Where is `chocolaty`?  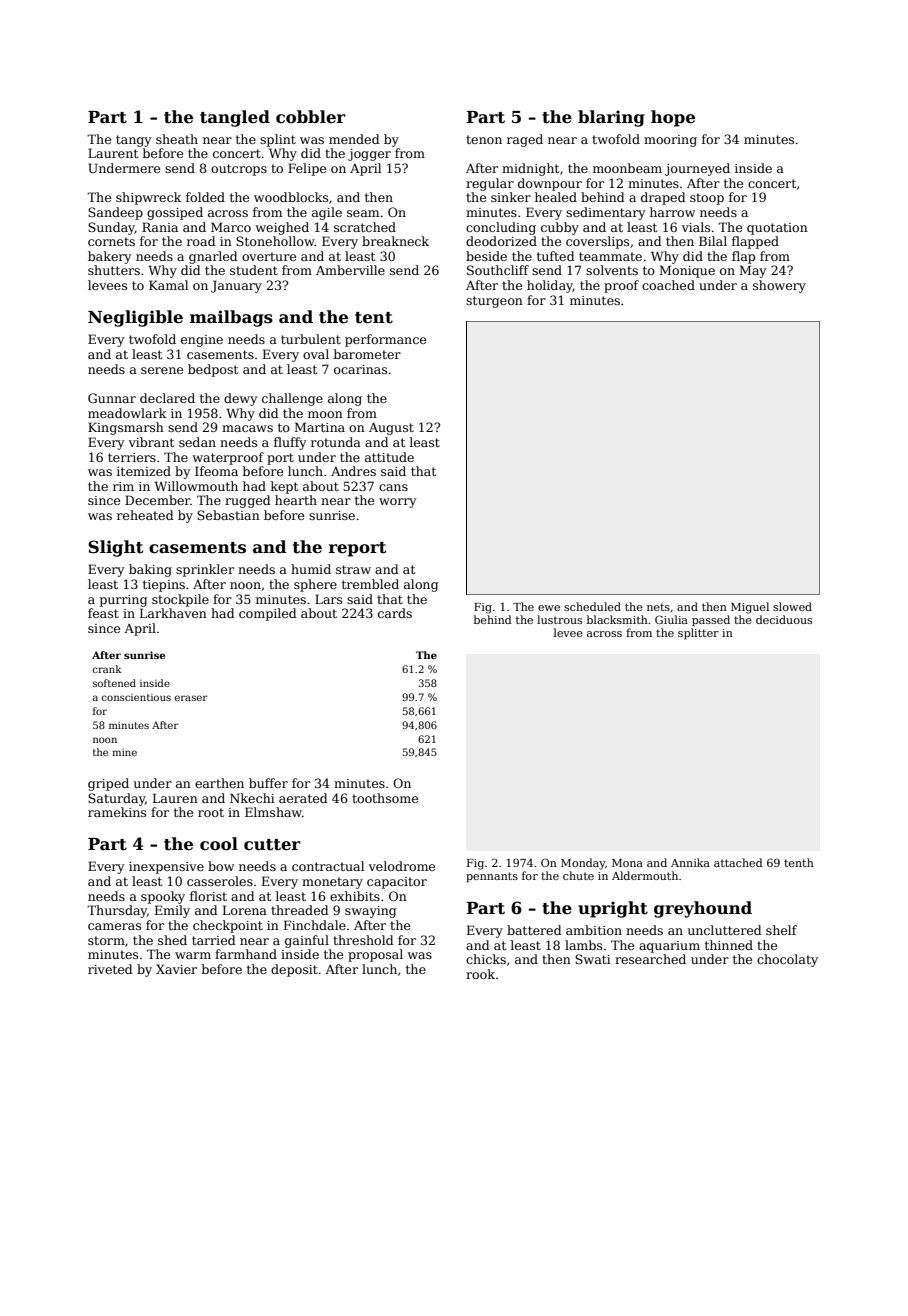
chocolaty is located at coordinates (787, 960).
